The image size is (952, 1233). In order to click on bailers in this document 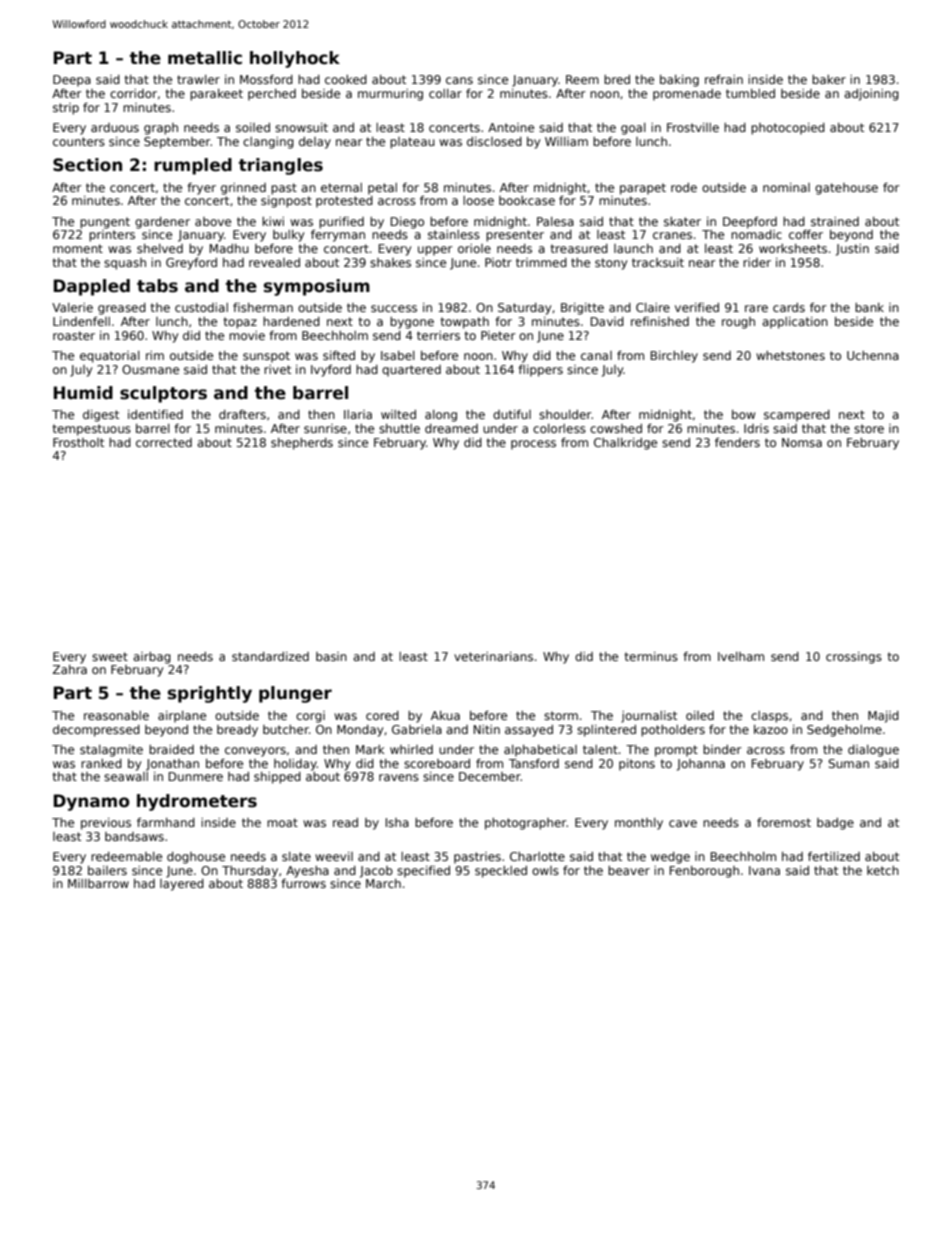, I will do `click(107, 870)`.
